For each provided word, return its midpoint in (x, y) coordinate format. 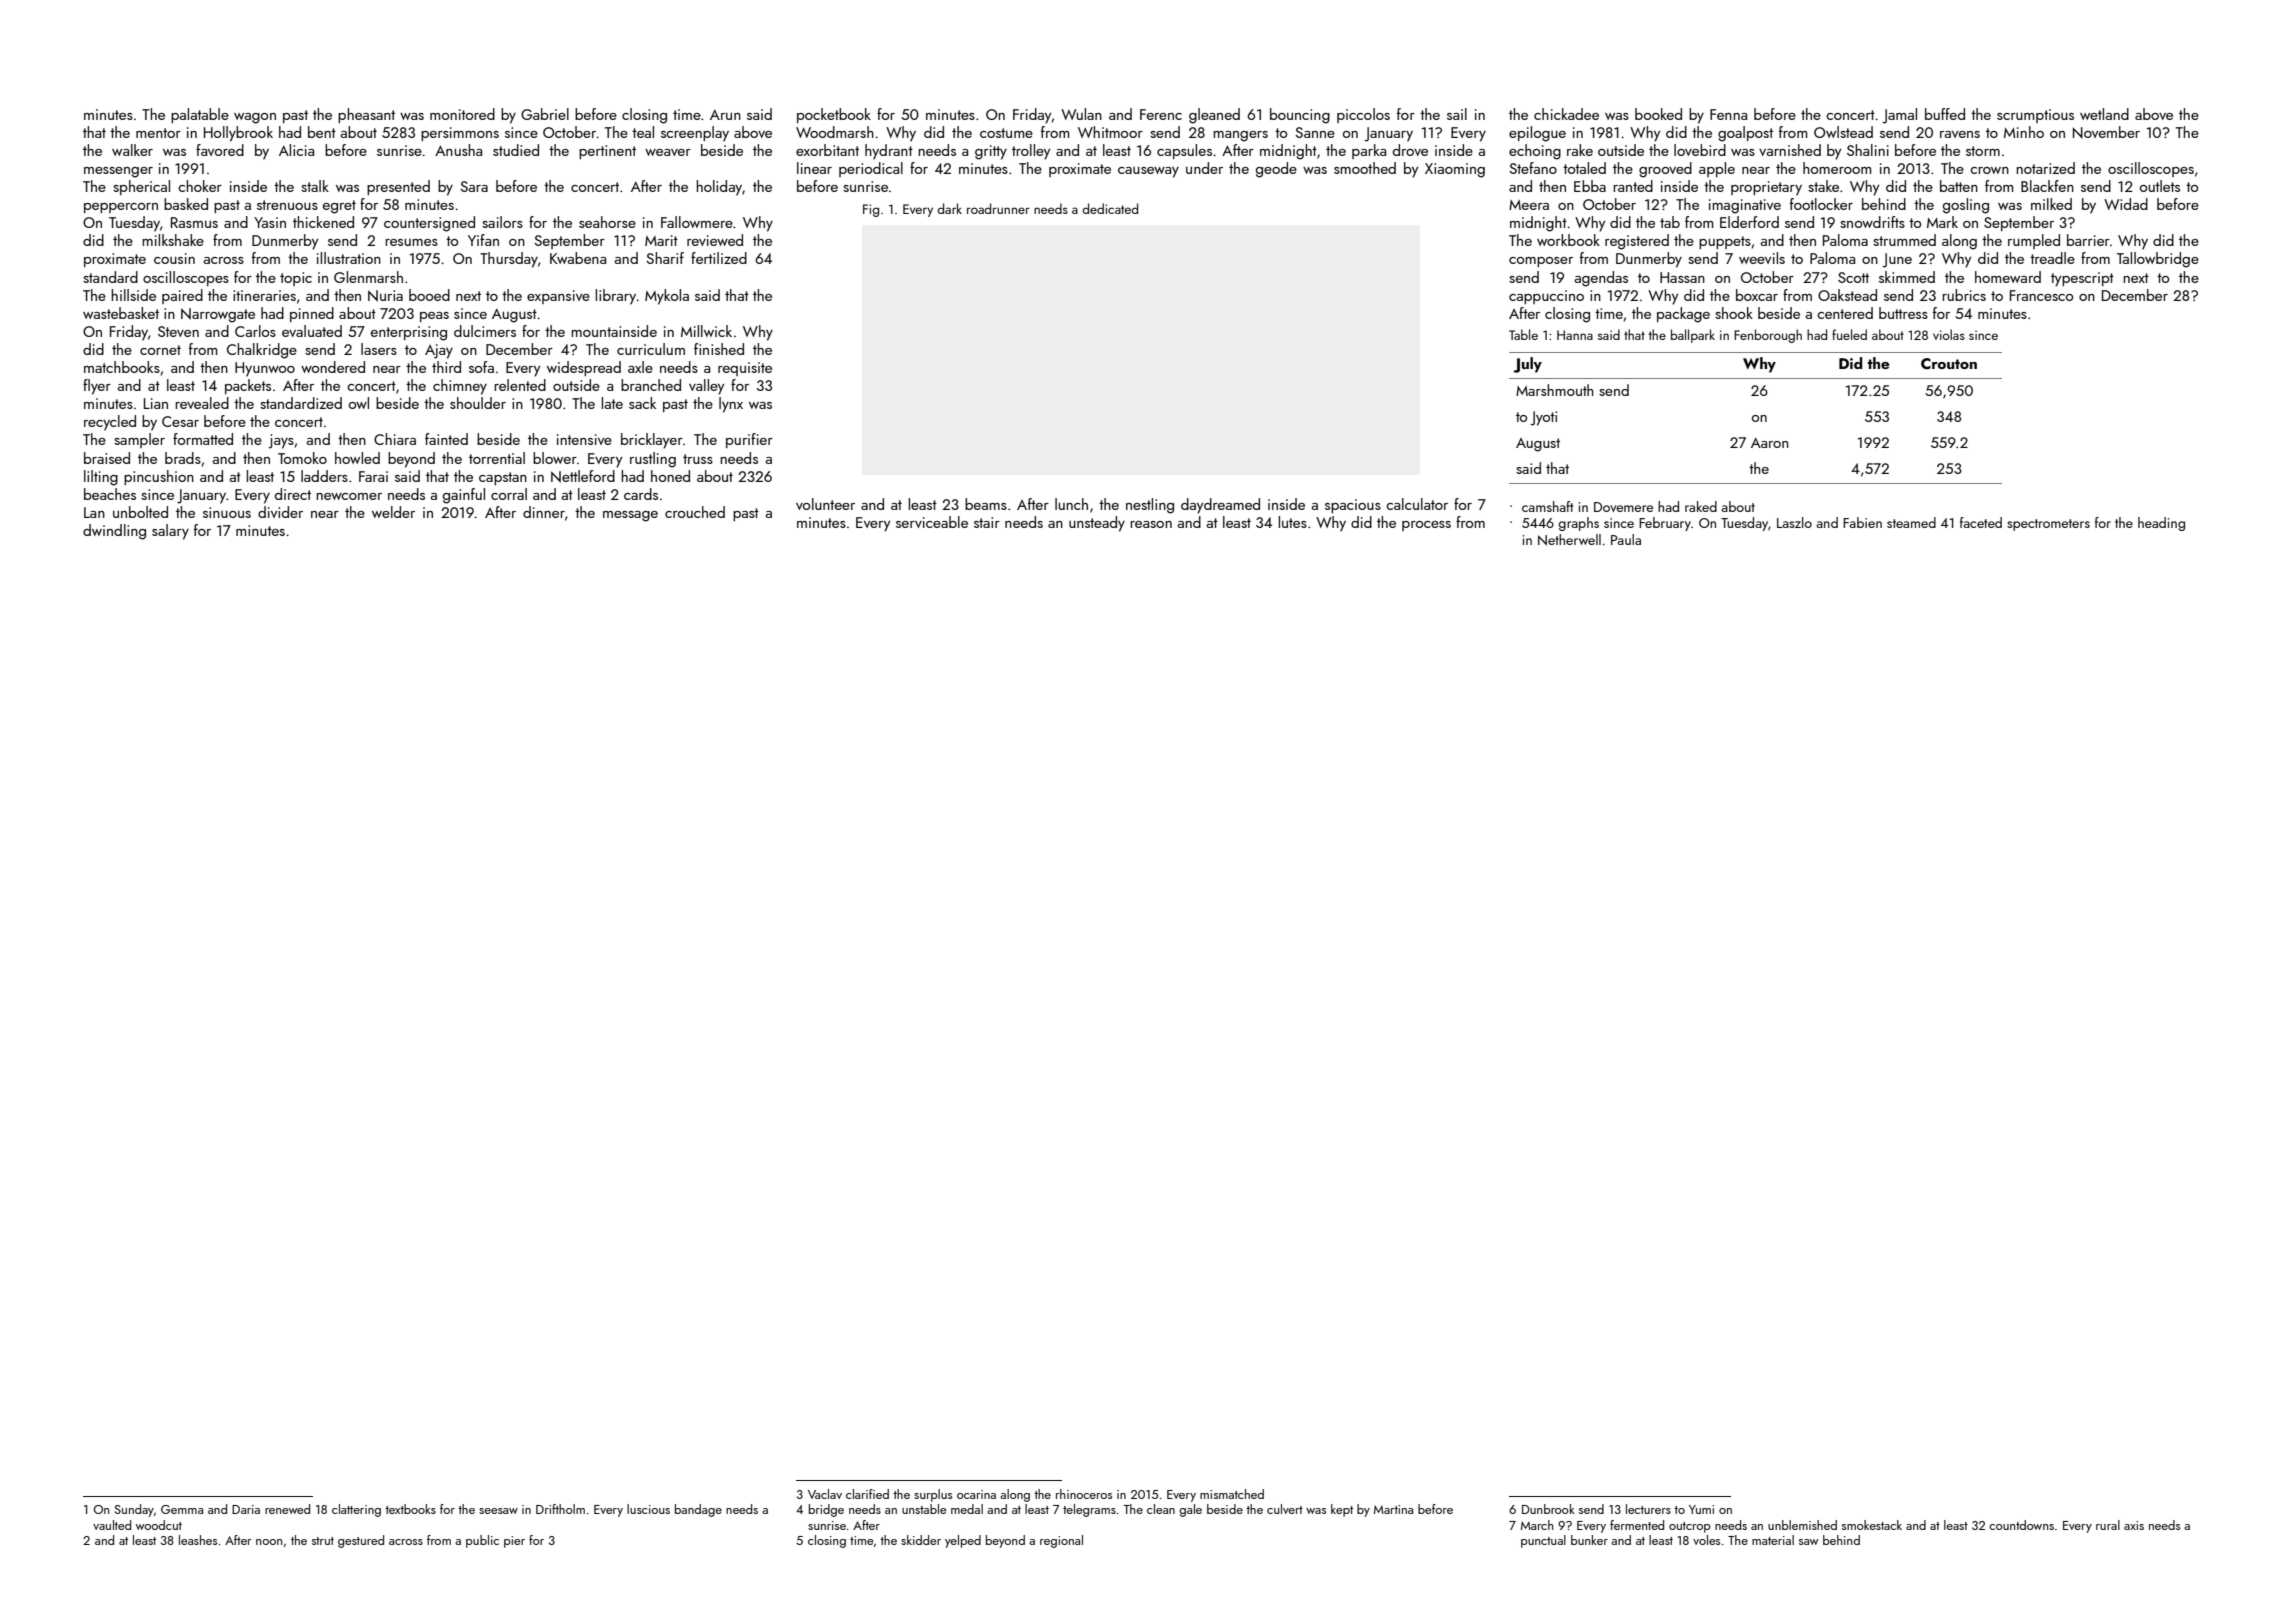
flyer (97, 387)
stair (987, 522)
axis (2134, 1525)
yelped (963, 1541)
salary (170, 532)
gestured (361, 1541)
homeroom (1837, 168)
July (1527, 365)
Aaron (1770, 443)
